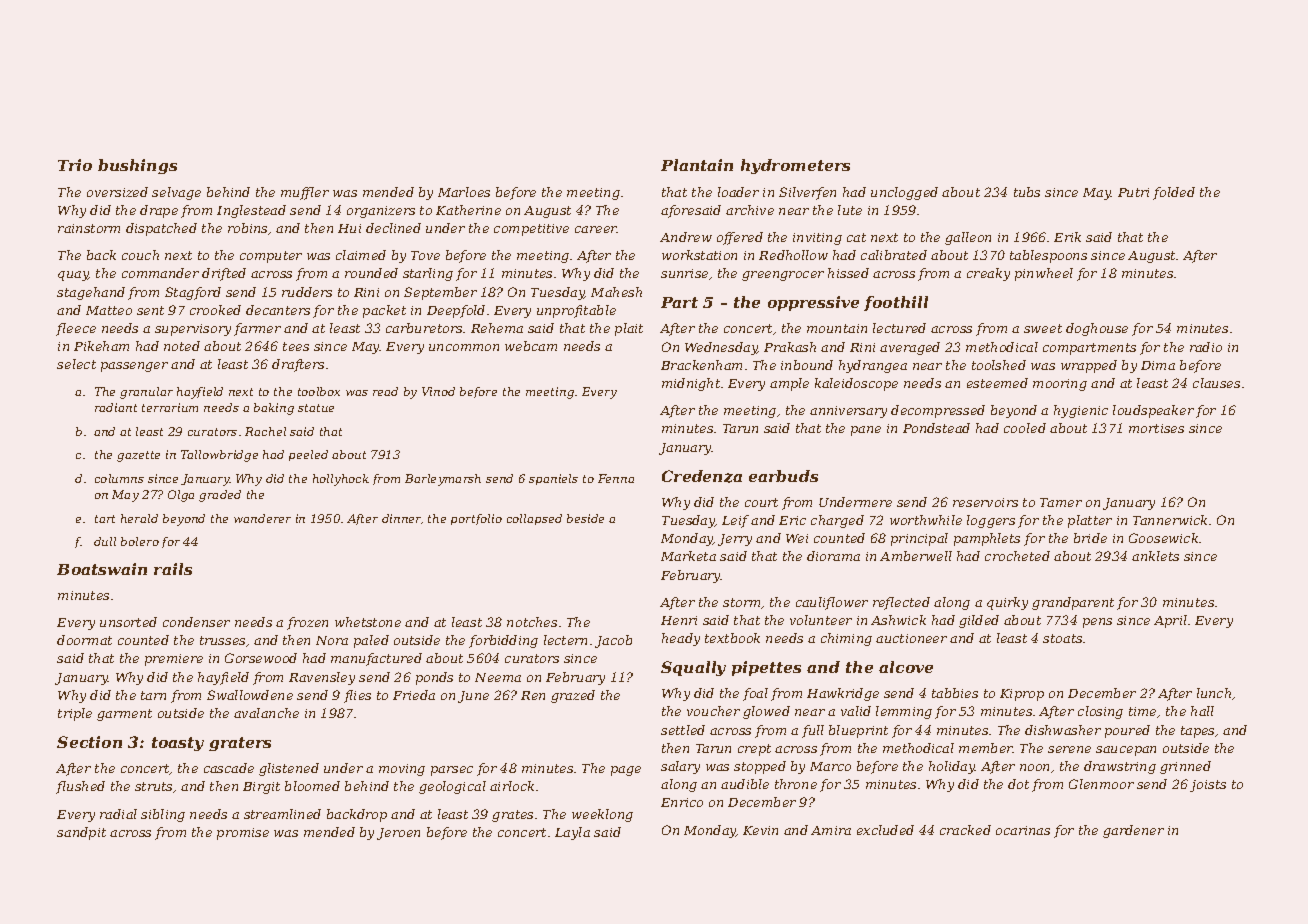  What do you see at coordinates (438, 391) in the screenshot?
I see `Vinod` at bounding box center [438, 391].
